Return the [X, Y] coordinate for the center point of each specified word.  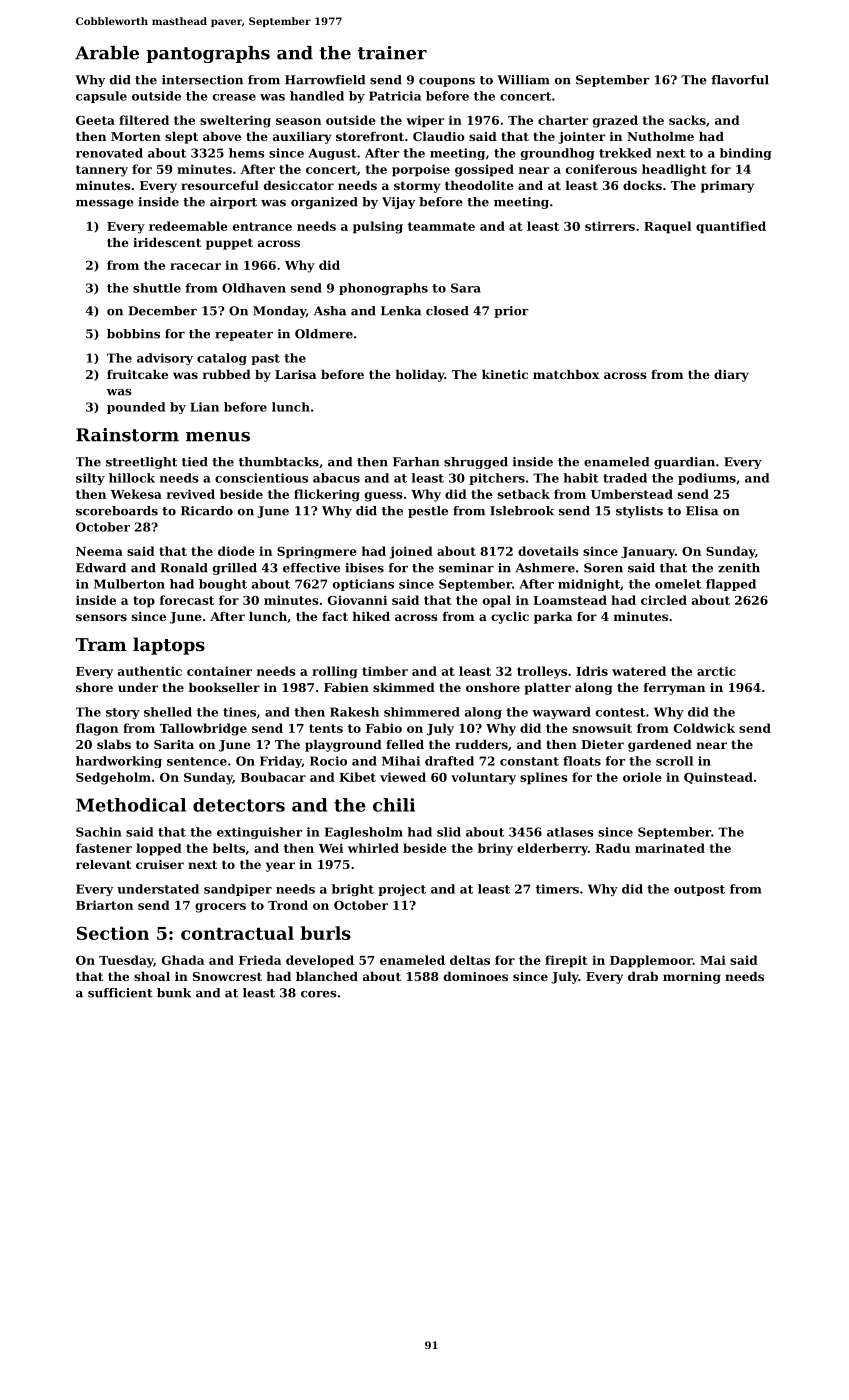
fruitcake [137, 374]
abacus [336, 478]
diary [731, 376]
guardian [684, 463]
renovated [109, 153]
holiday [420, 376]
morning [692, 978]
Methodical [131, 805]
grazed [615, 121]
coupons [447, 82]
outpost [699, 890]
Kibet [357, 777]
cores [319, 994]
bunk [174, 993]
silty [90, 479]
